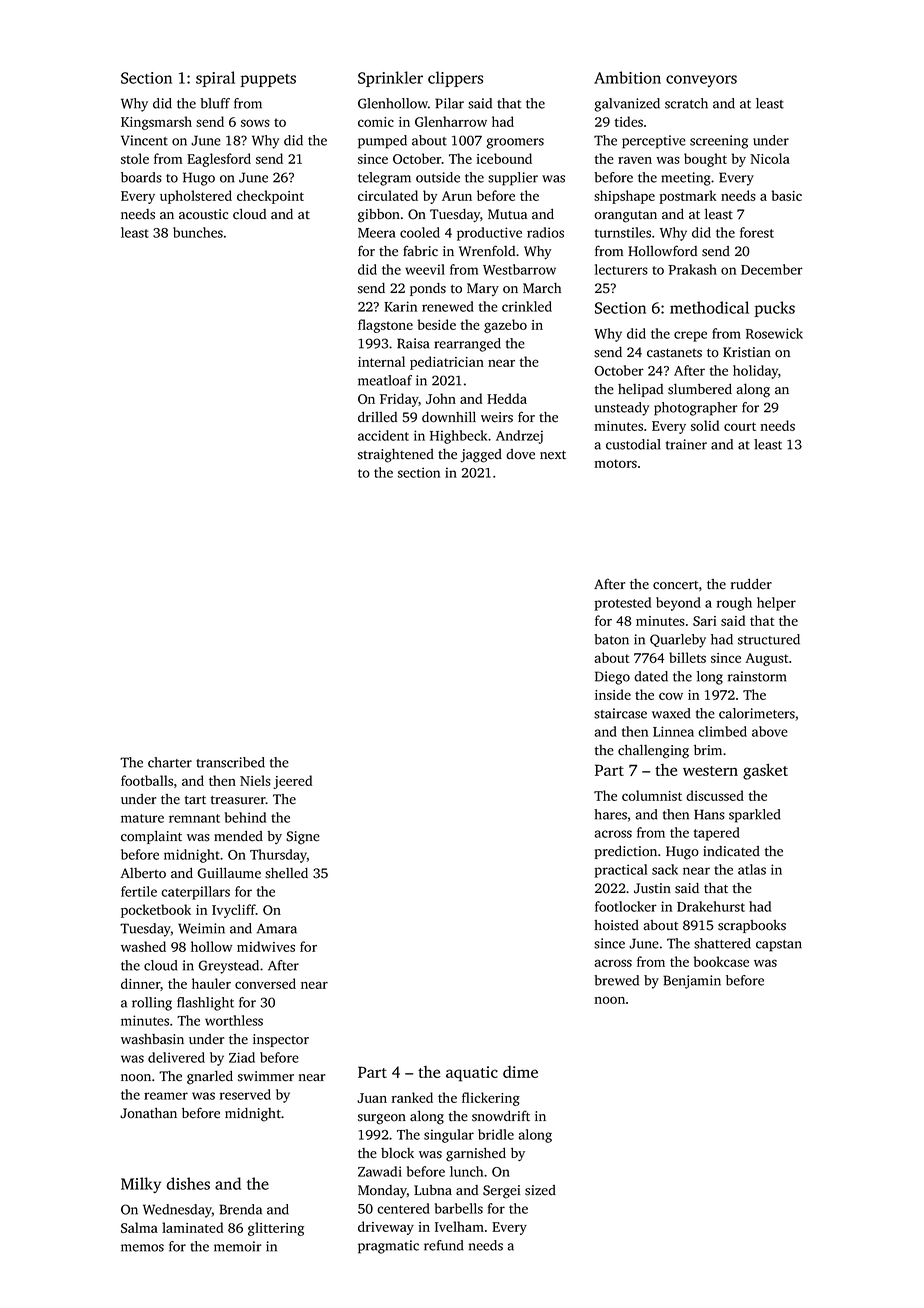 The height and width of the screenshot is (1308, 924). What do you see at coordinates (448, 306) in the screenshot?
I see `renewed` at bounding box center [448, 306].
